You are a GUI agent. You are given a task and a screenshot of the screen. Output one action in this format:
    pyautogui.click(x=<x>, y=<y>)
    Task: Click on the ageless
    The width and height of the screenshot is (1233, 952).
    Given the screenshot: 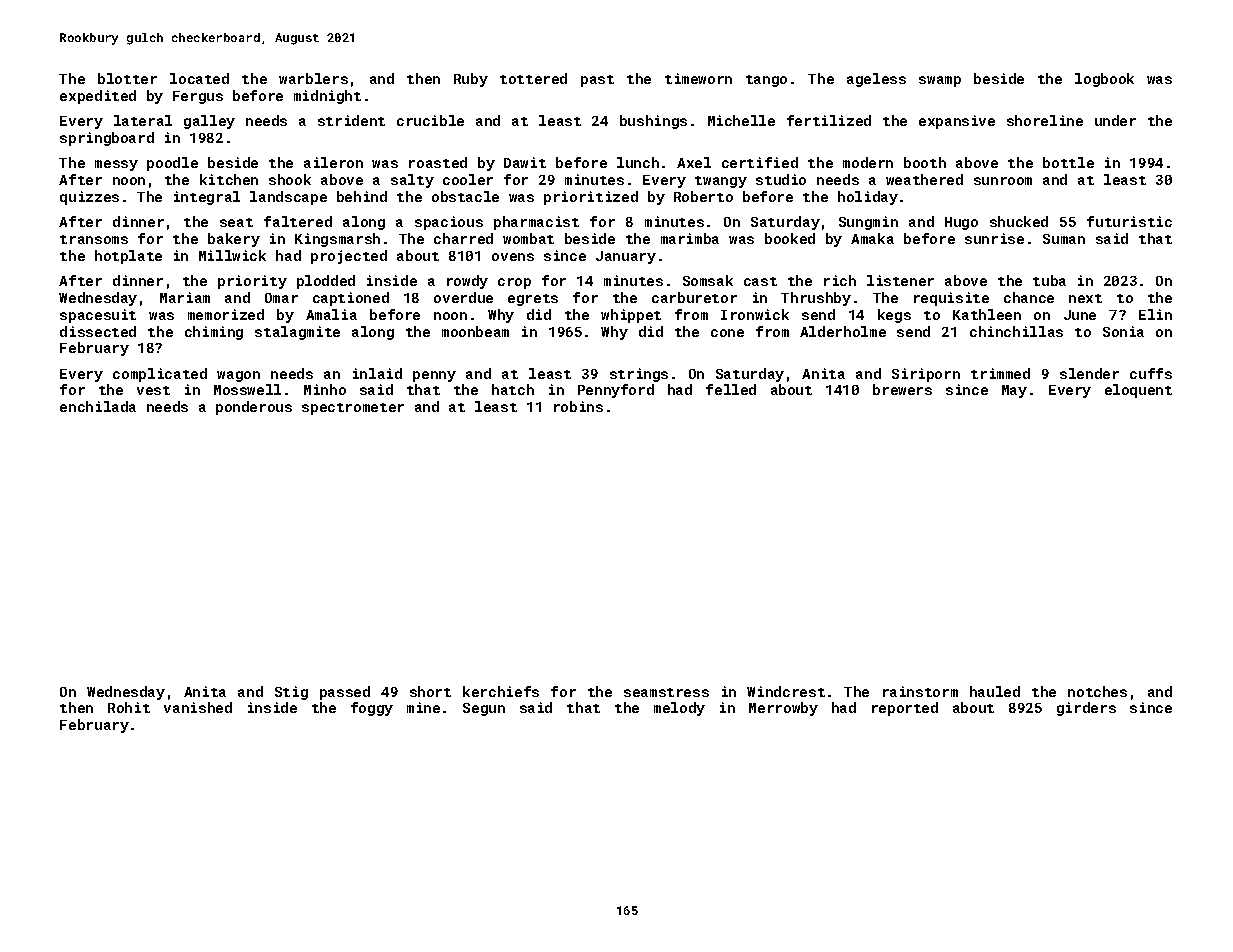 What is the action you would take?
    pyautogui.click(x=876, y=80)
